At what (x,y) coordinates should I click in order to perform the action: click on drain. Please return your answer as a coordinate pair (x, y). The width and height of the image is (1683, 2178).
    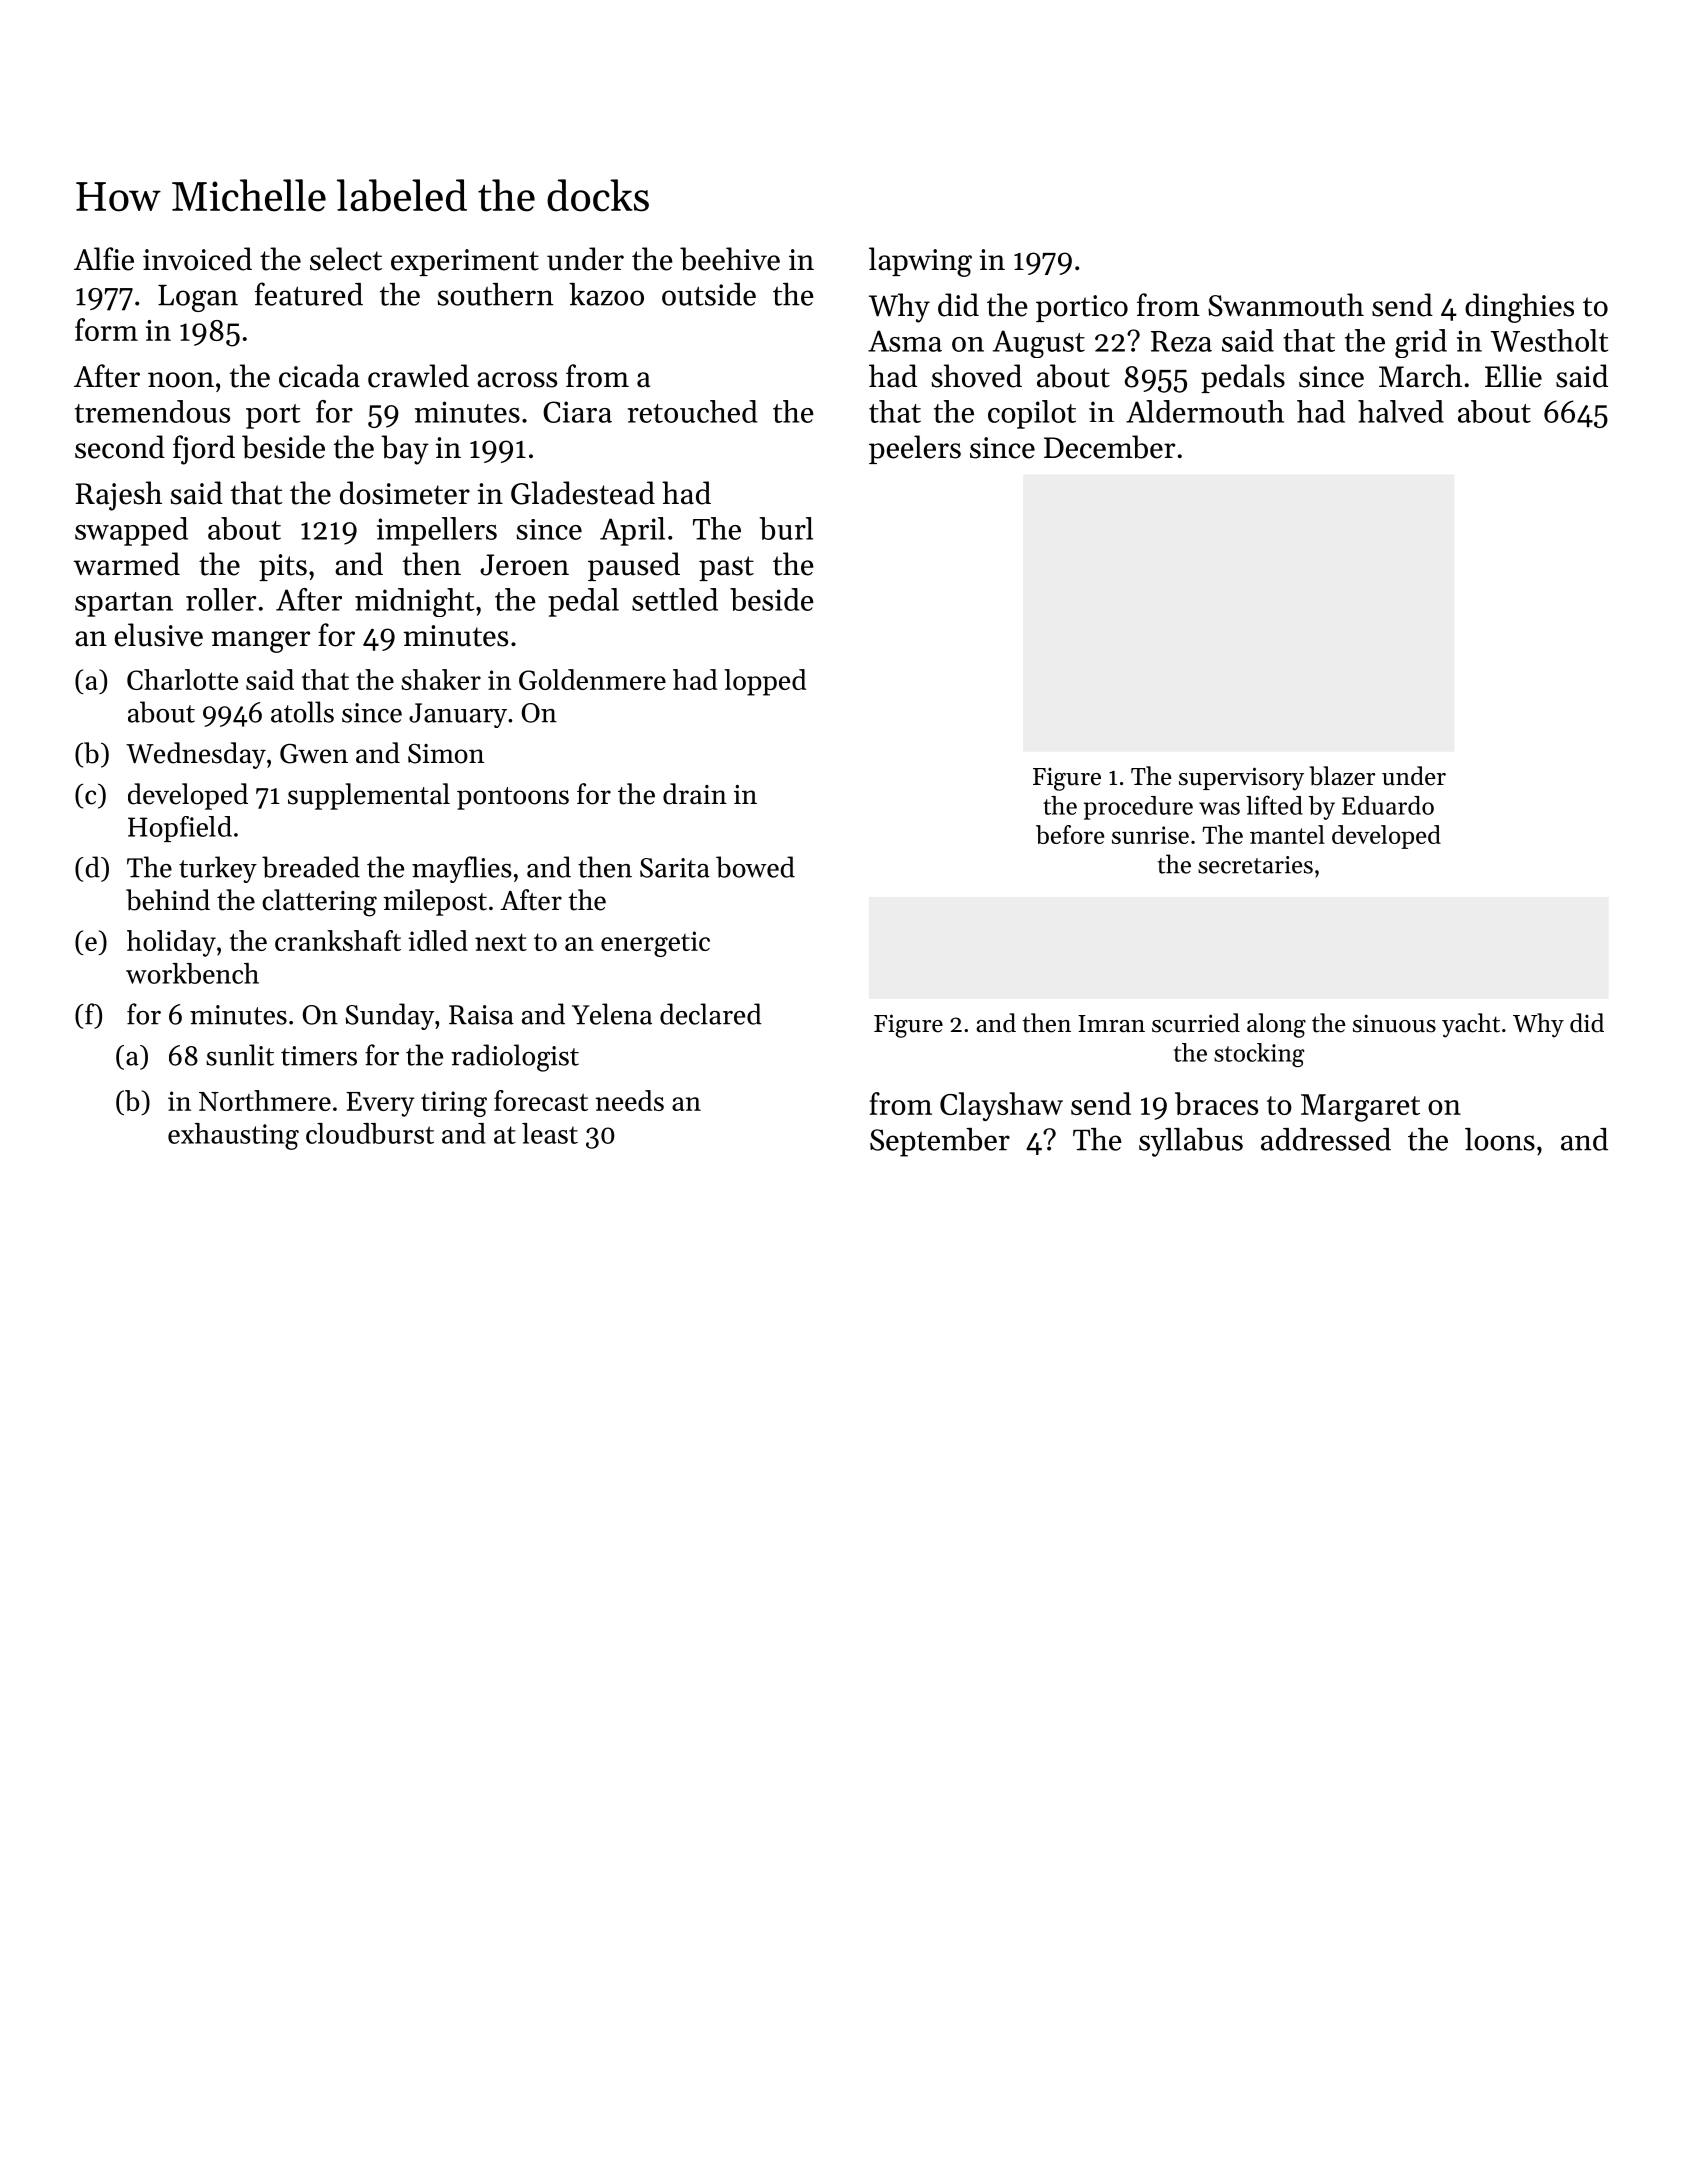
    Looking at the image, I should click on (695, 794).
